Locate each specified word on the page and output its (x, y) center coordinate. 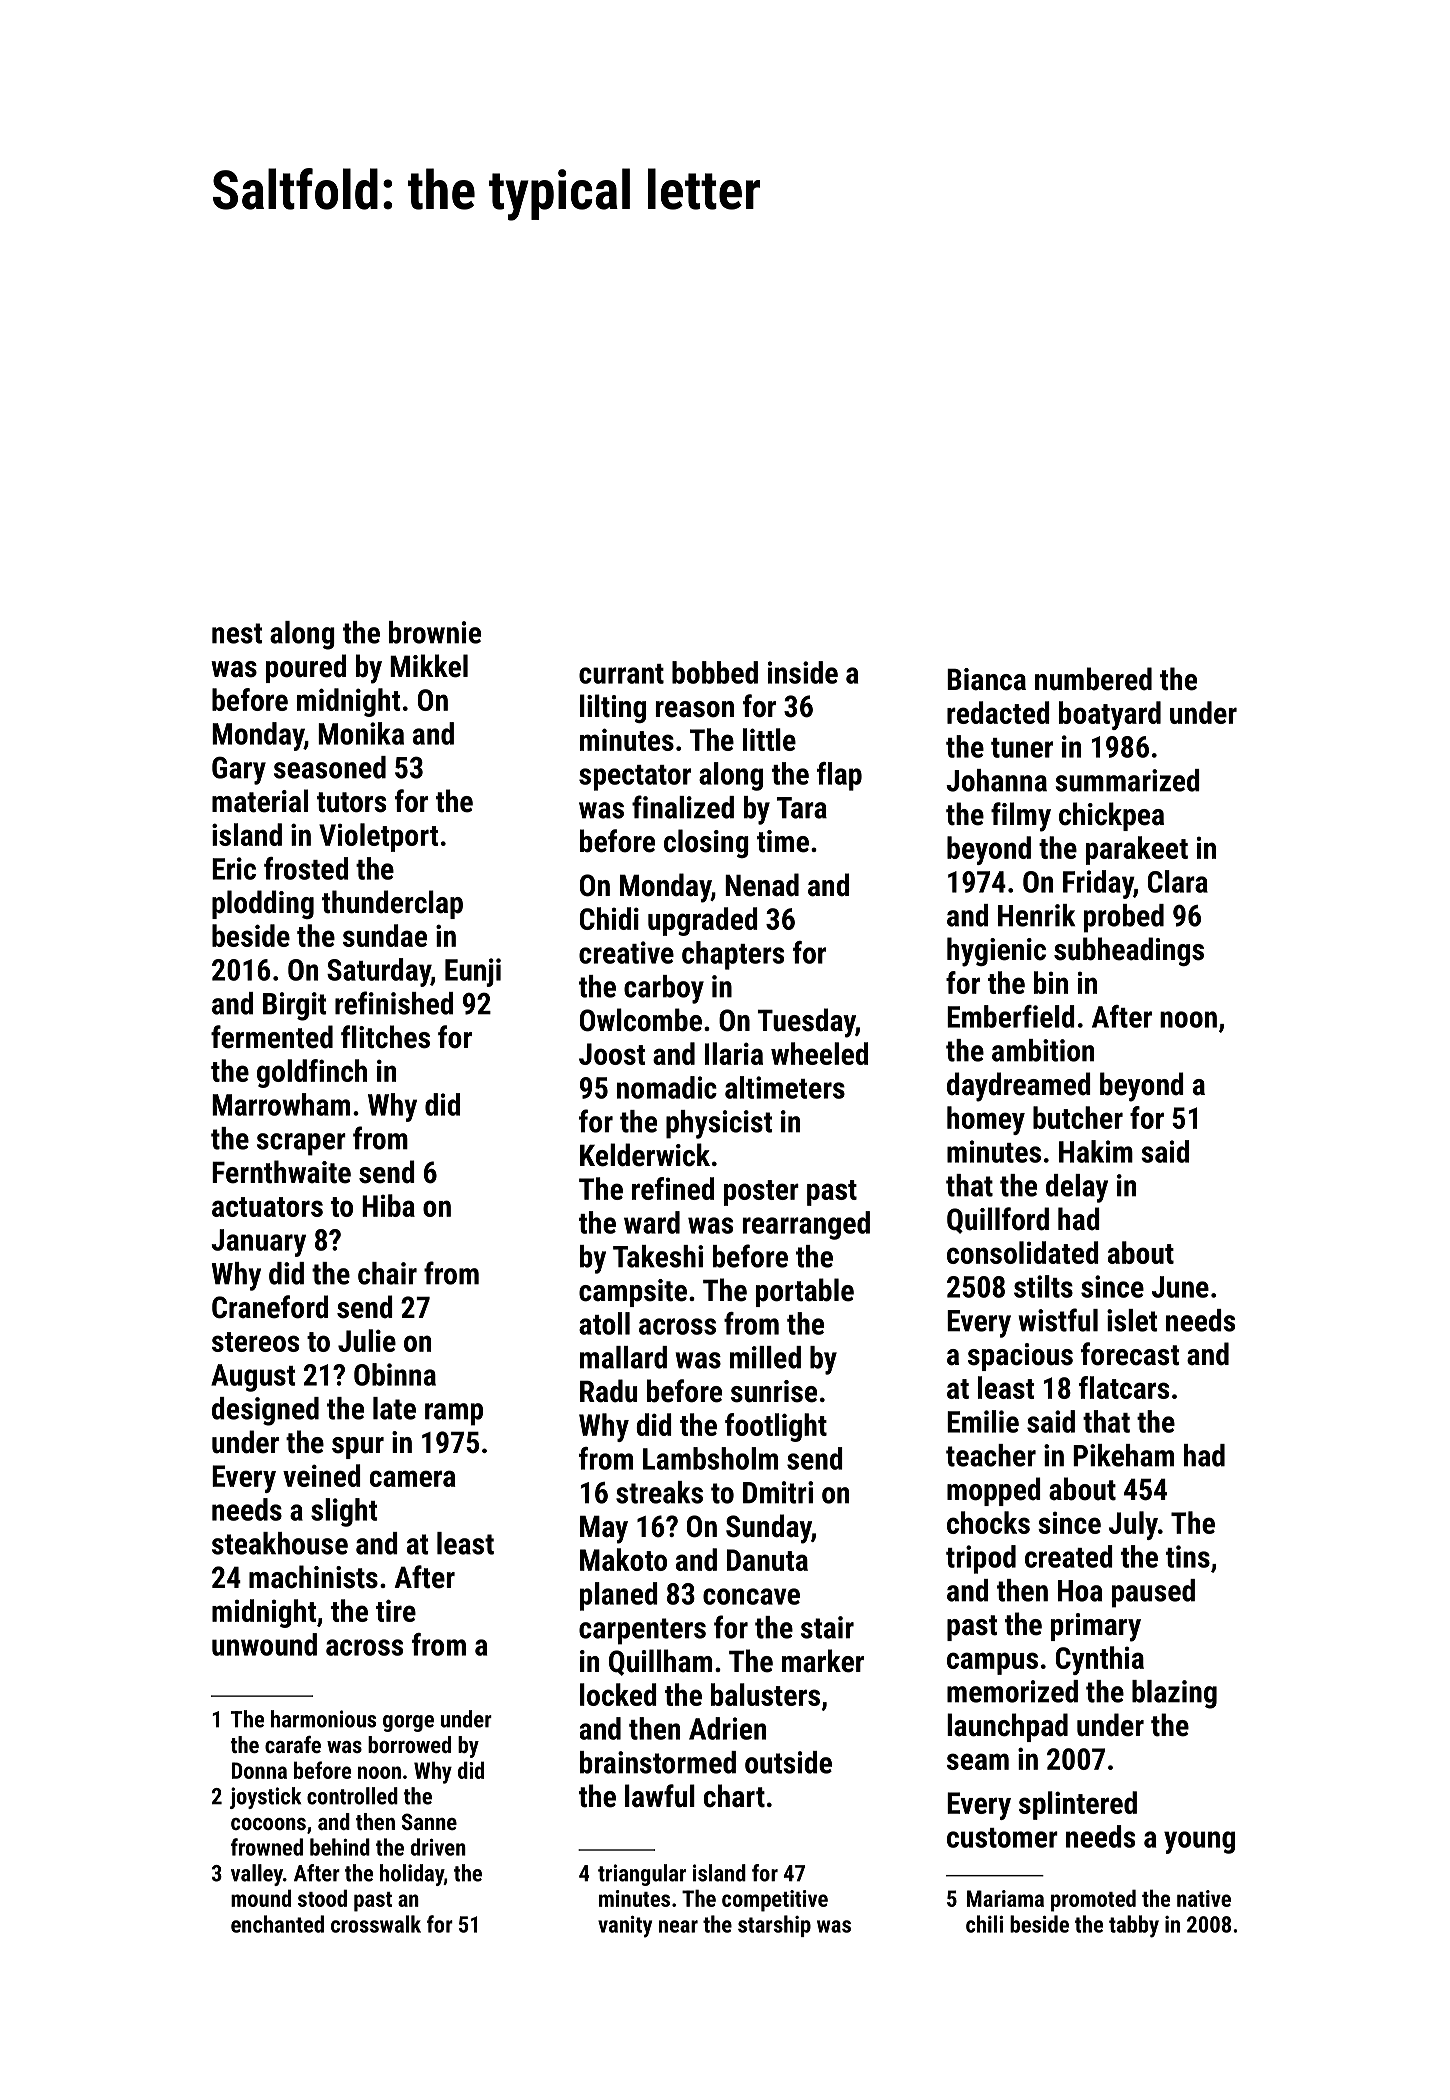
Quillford (998, 1220)
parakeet (1137, 850)
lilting (613, 708)
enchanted (277, 1924)
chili (984, 1924)
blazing (1174, 1694)
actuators (267, 1207)
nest (237, 633)
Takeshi (658, 1256)
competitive (775, 1901)
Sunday (768, 1529)
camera (412, 1478)
